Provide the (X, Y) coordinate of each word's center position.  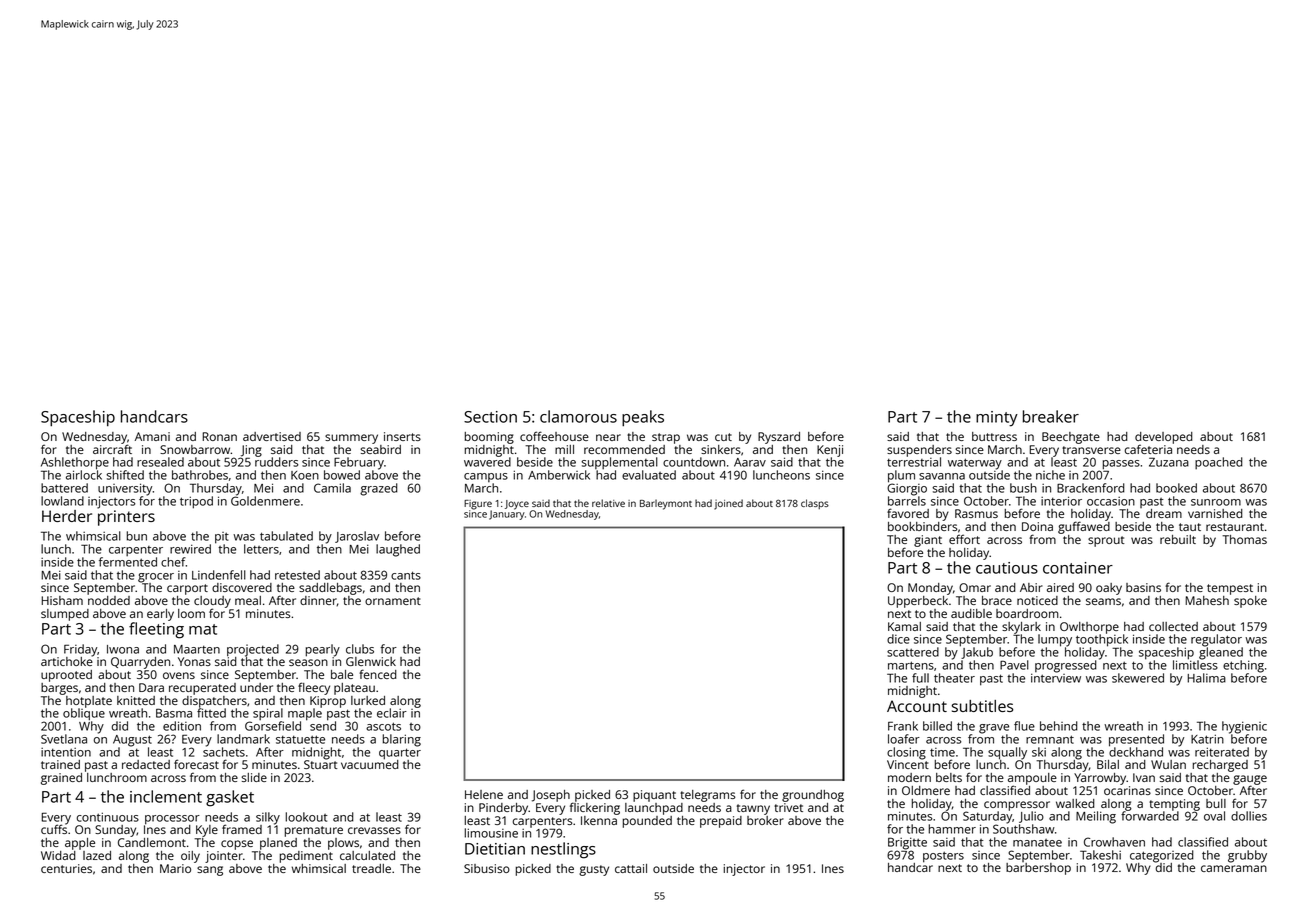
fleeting (156, 630)
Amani (152, 436)
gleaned (1221, 653)
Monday (930, 589)
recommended (624, 449)
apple (80, 844)
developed (1164, 438)
